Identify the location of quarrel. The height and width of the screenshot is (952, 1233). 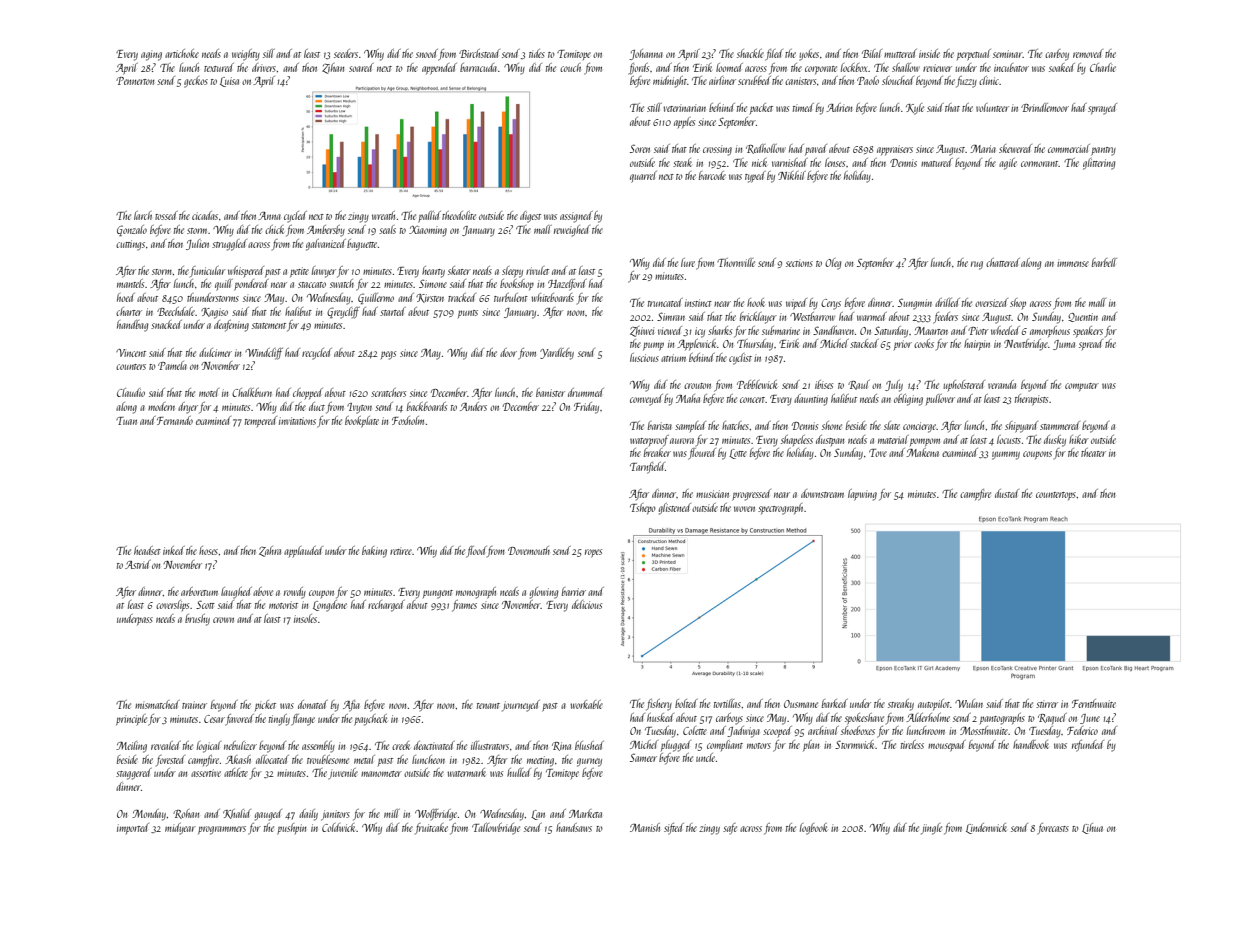
(643, 177).
